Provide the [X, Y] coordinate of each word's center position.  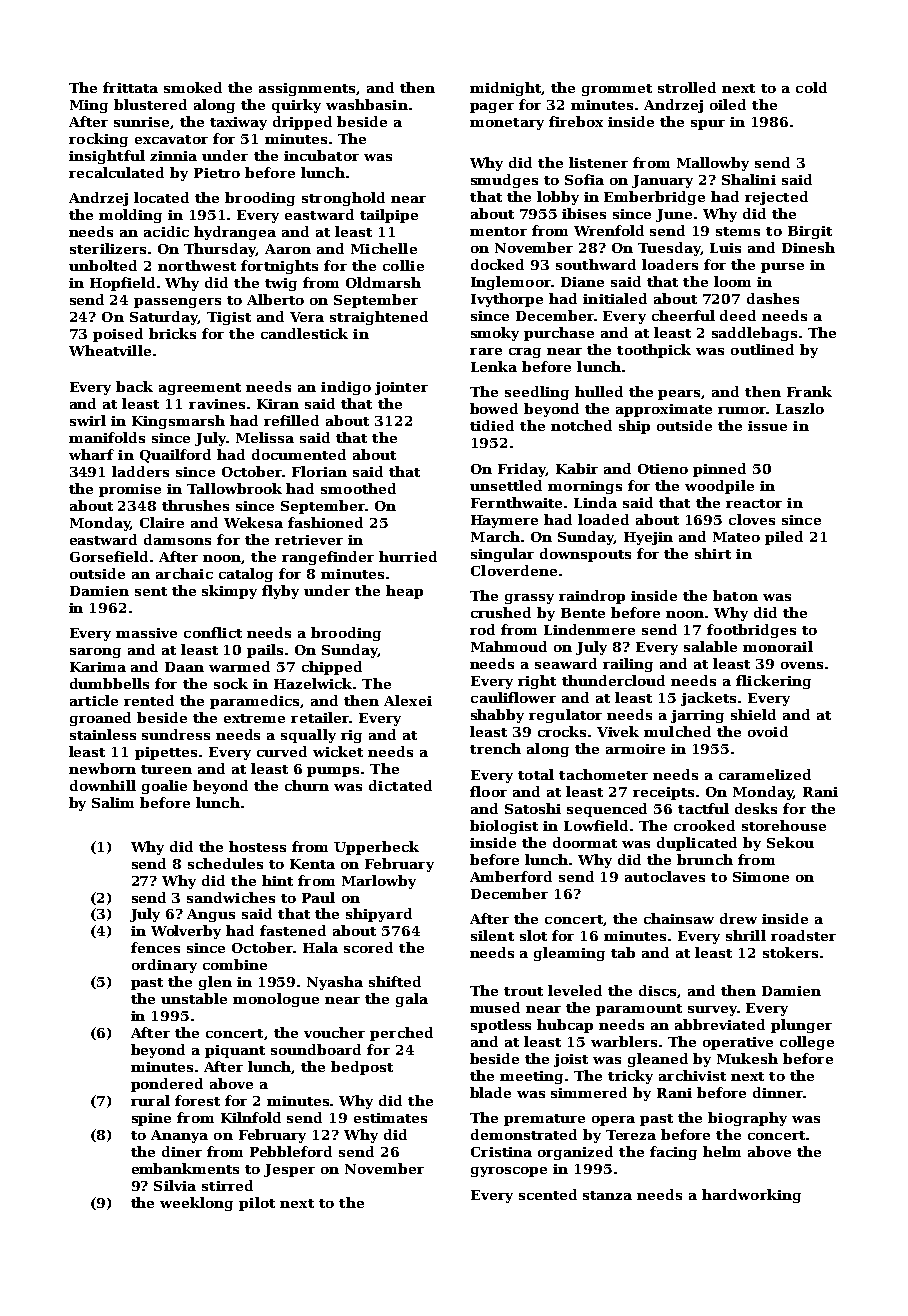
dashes [773, 298]
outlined [762, 349]
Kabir [577, 468]
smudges [504, 181]
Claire [162, 522]
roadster [803, 935]
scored [368, 947]
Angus [211, 915]
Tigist [229, 318]
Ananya [179, 1136]
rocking [98, 140]
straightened [379, 318]
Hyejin [648, 538]
